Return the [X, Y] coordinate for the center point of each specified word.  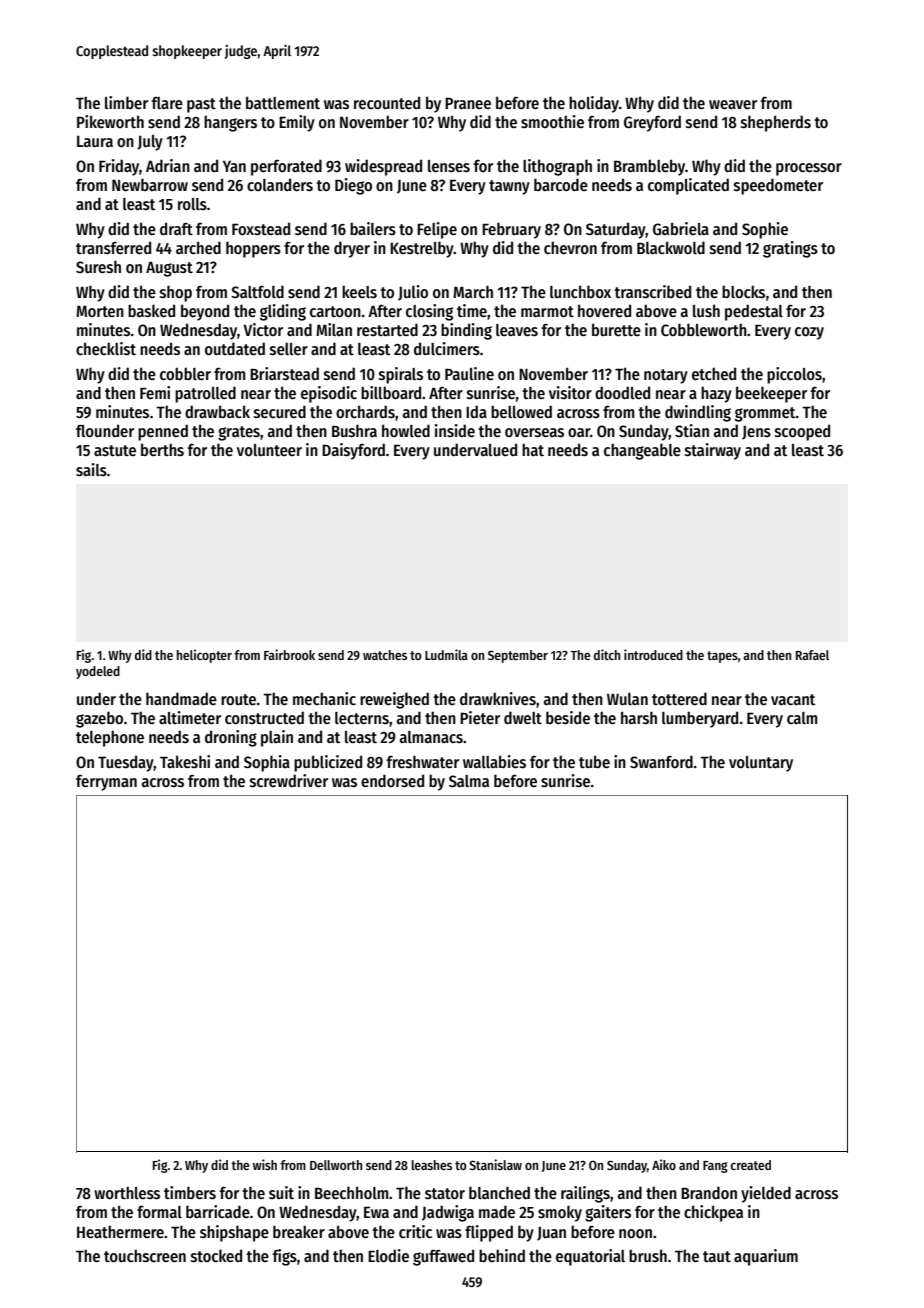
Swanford [661, 761]
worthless [127, 1193]
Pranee [468, 103]
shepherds [776, 123]
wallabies [494, 761]
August [169, 269]
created [750, 1165]
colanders [280, 185]
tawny [509, 187]
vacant [793, 699]
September [518, 656]
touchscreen [145, 1256]
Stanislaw [495, 1164]
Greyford [652, 123]
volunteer [269, 450]
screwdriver [289, 780]
